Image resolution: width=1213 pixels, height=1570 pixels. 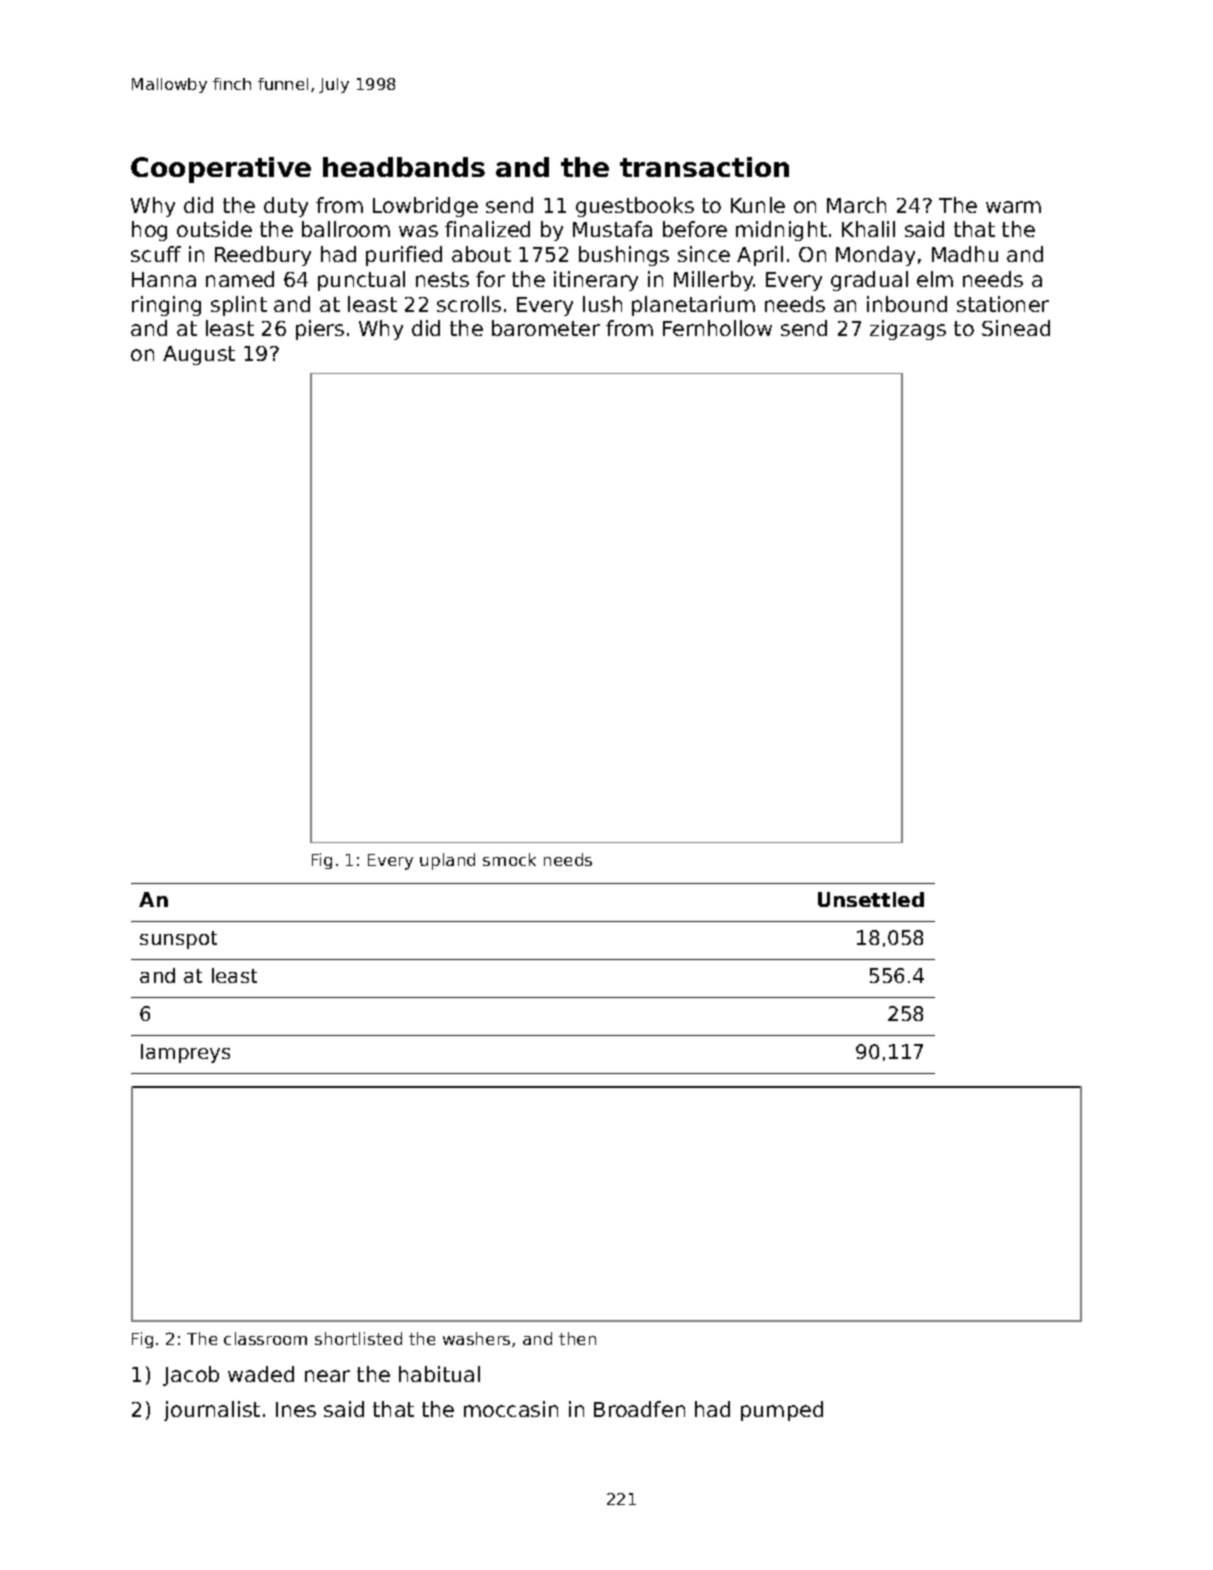 What do you see at coordinates (871, 899) in the image?
I see `Unsettled` at bounding box center [871, 899].
